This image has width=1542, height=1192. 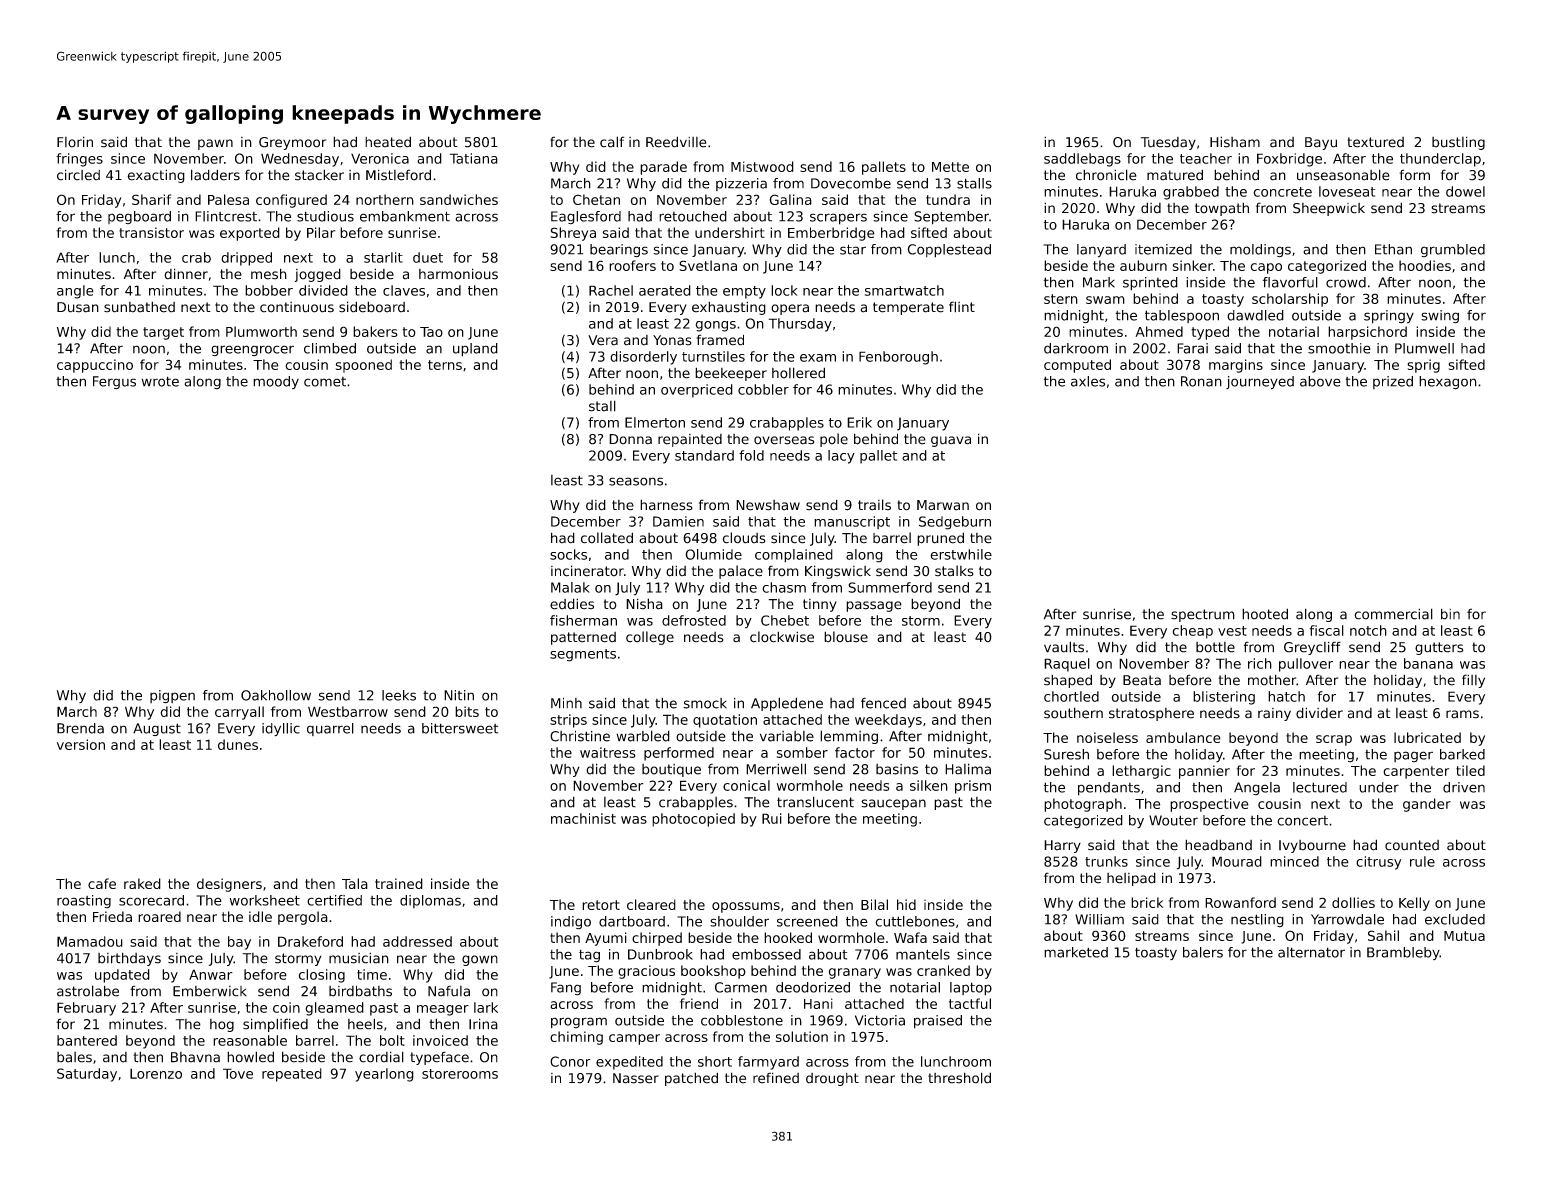 I want to click on Svetlana, so click(x=708, y=265).
